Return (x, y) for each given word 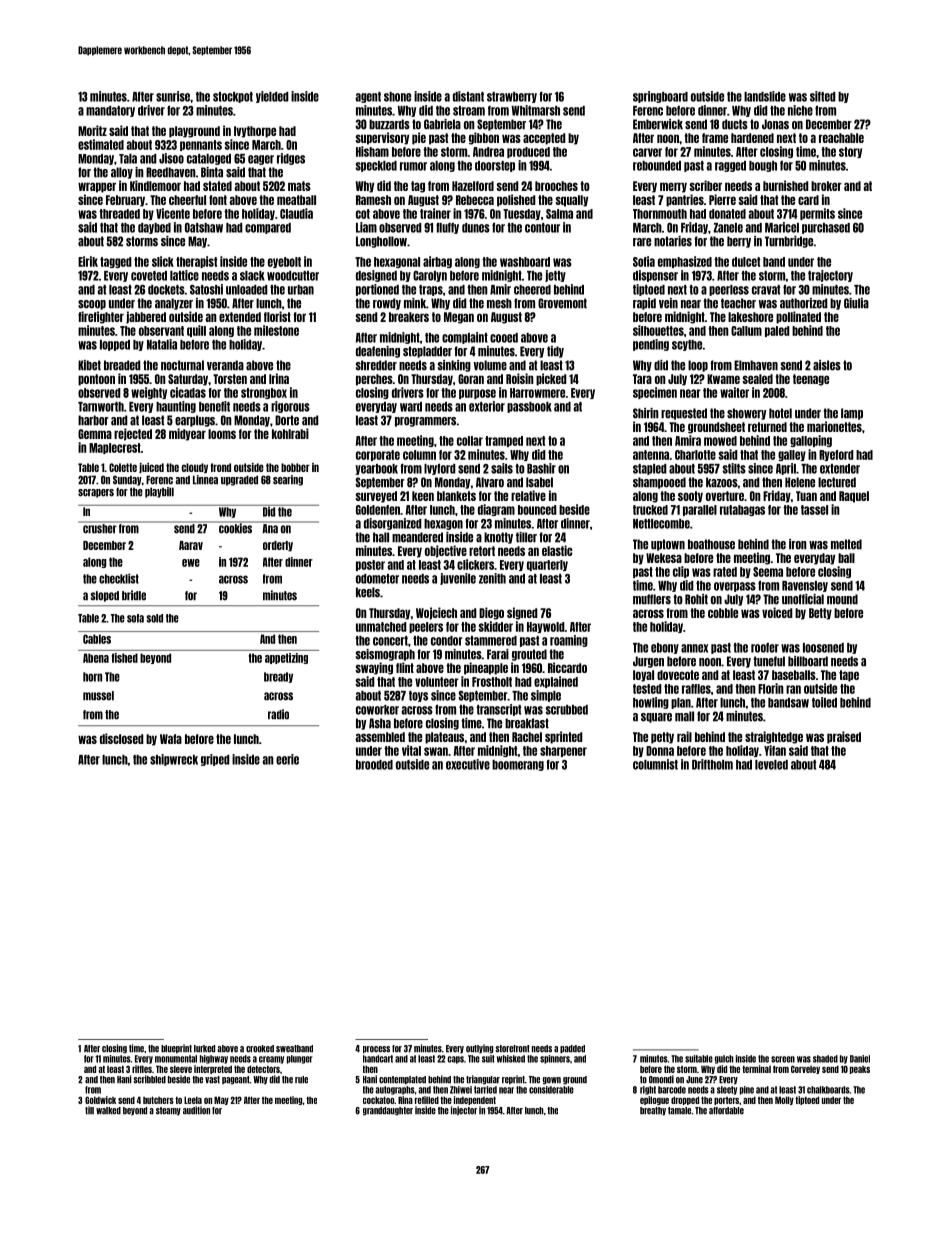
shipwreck (174, 760)
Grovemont (562, 303)
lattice (184, 275)
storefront (512, 1049)
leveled (771, 765)
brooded (374, 765)
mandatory (110, 111)
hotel (780, 413)
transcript (498, 710)
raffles (696, 689)
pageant (236, 1080)
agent (368, 97)
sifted (823, 96)
